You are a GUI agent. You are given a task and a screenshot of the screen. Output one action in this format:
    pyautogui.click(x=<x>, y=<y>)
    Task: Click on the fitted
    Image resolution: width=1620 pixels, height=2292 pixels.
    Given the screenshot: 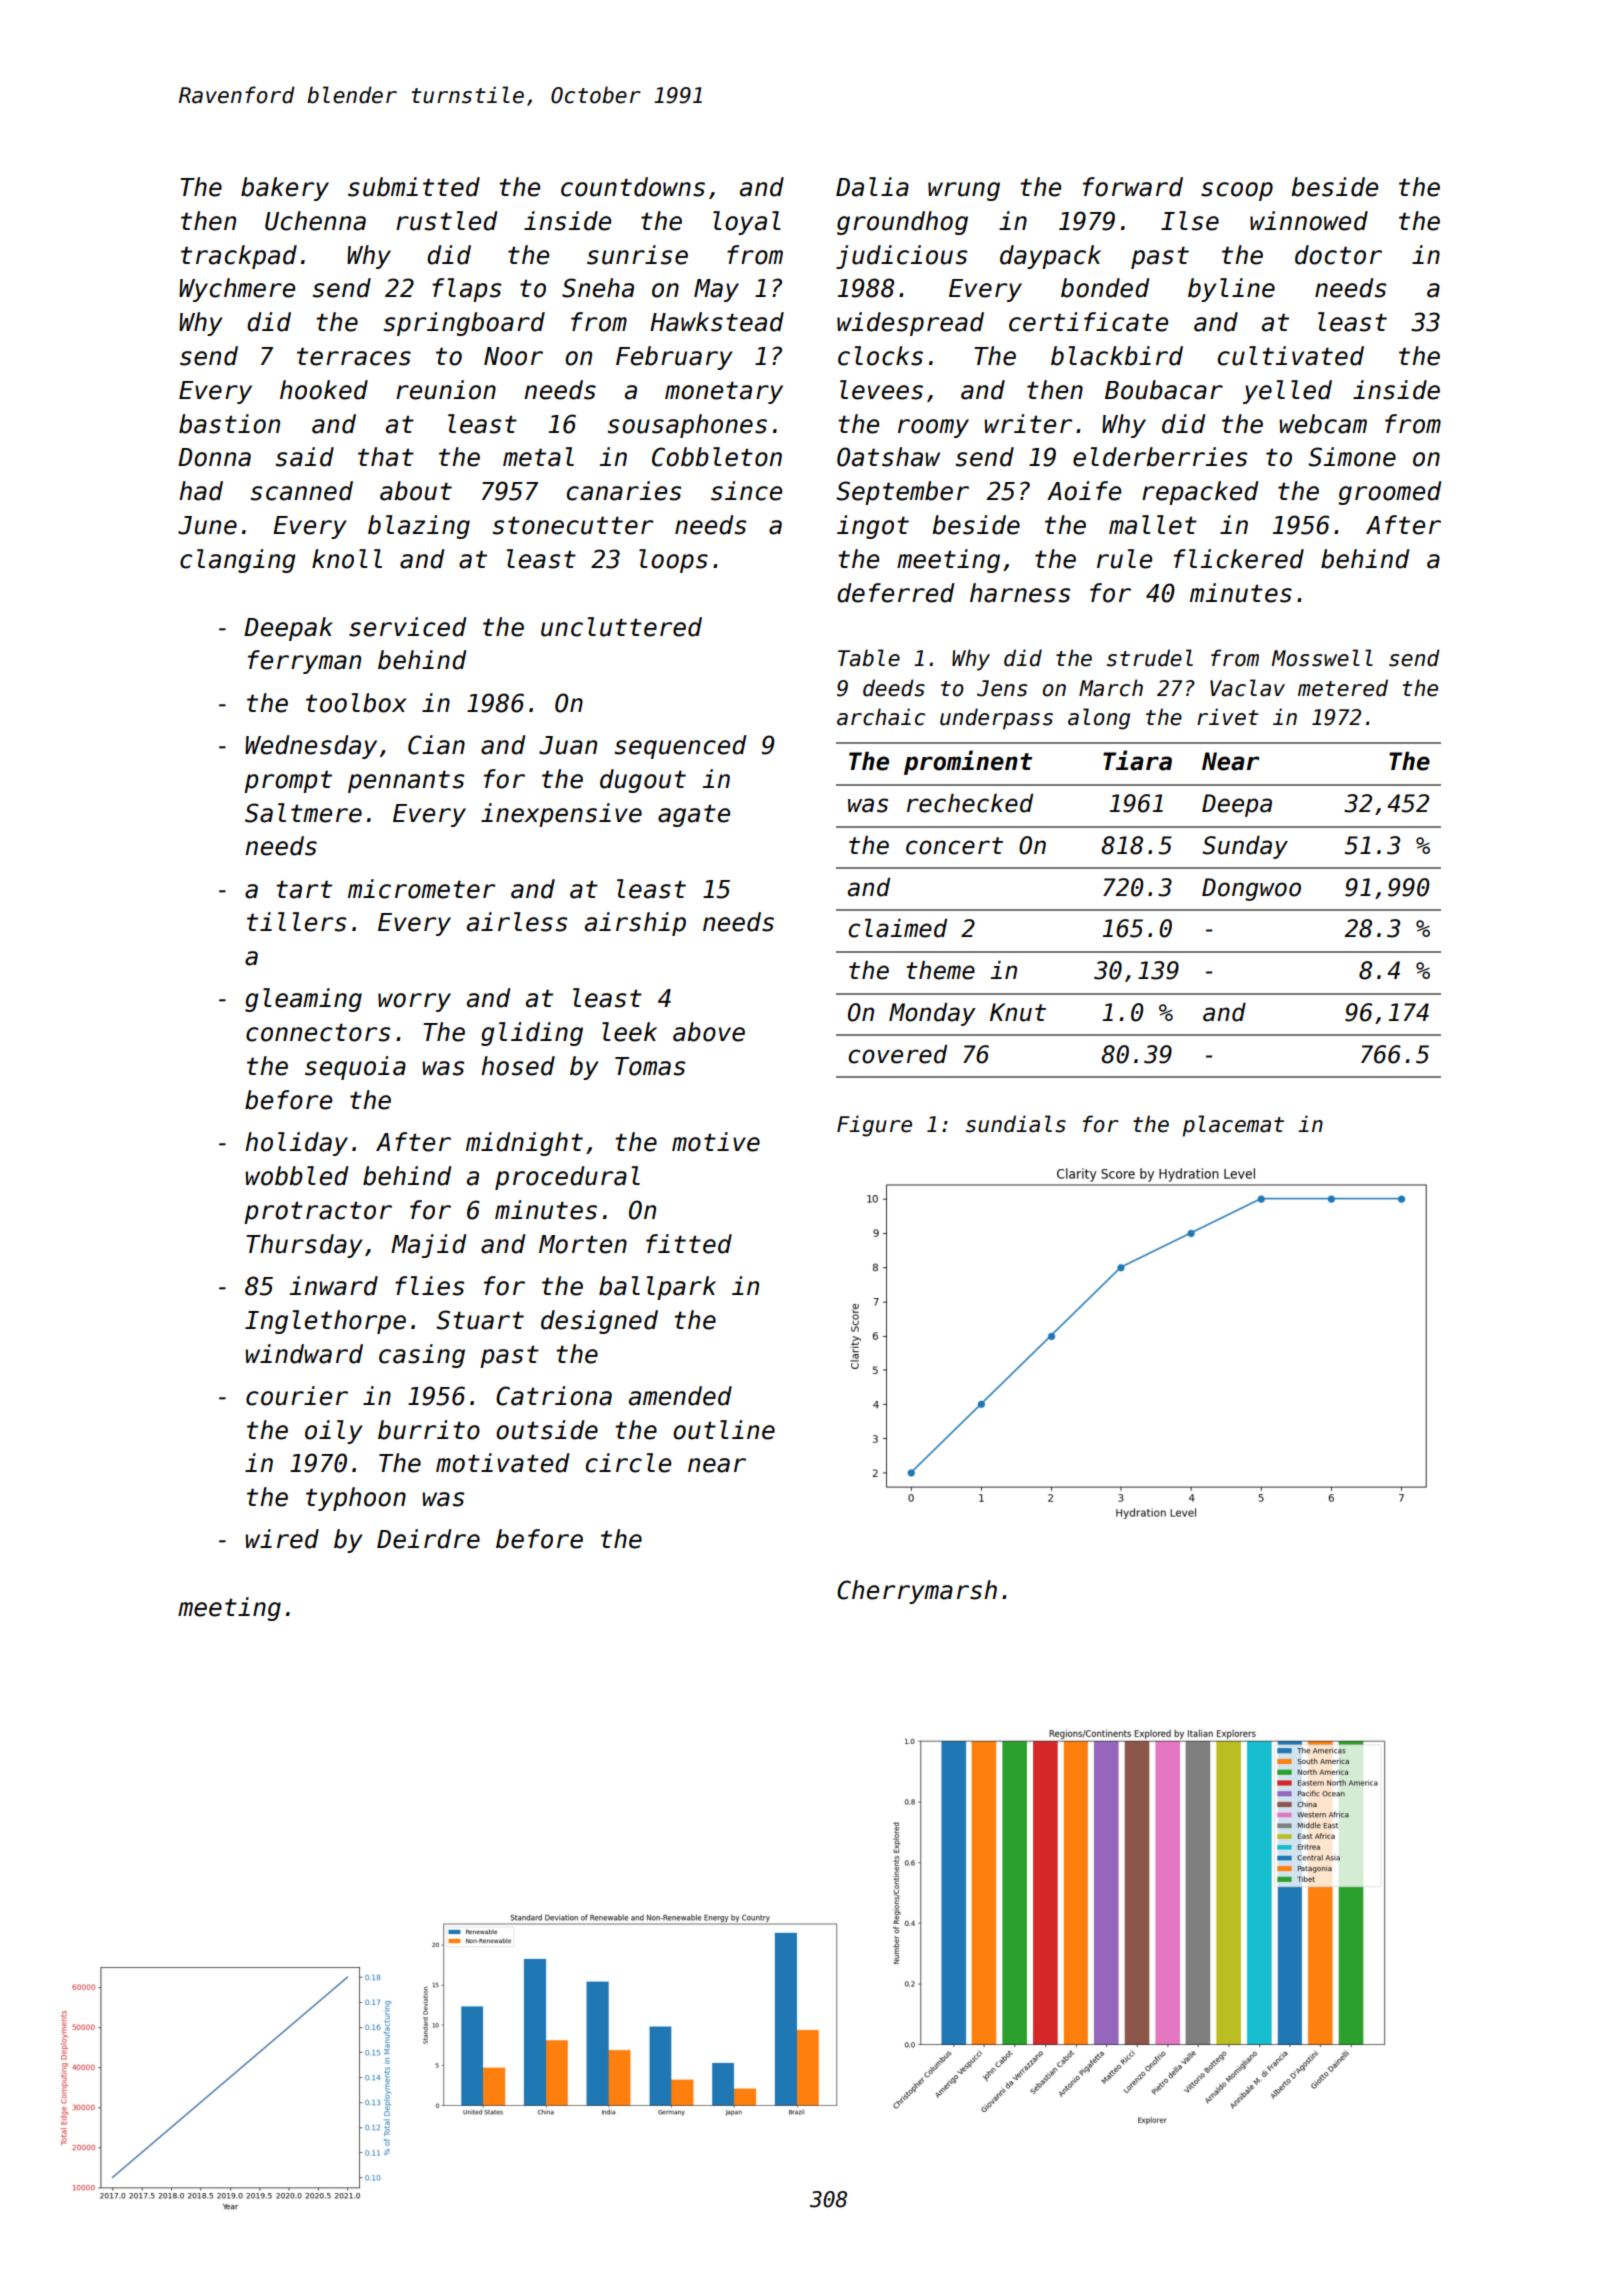 What is the action you would take?
    pyautogui.click(x=689, y=1244)
